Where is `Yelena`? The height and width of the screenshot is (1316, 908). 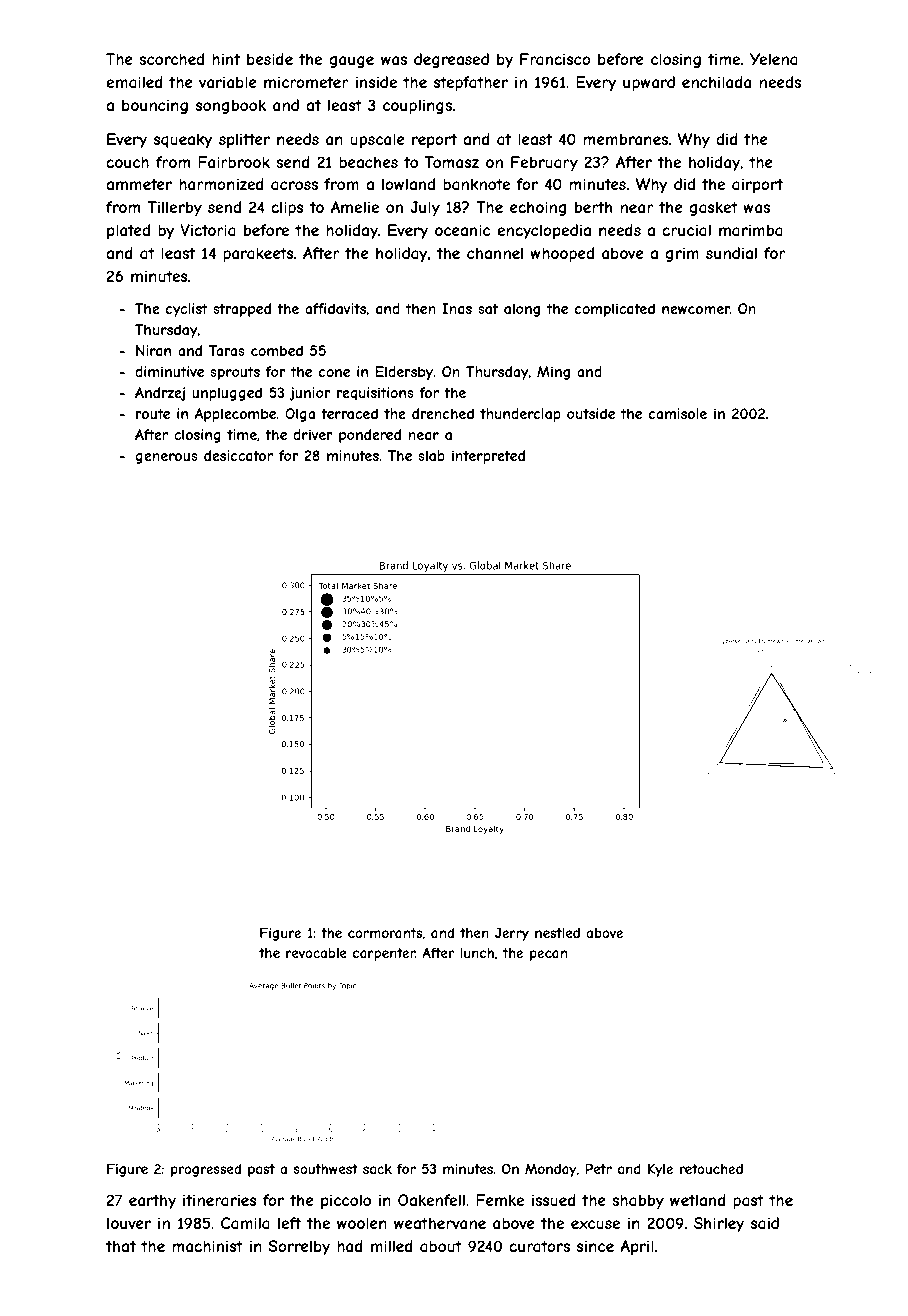 Yelena is located at coordinates (774, 59).
